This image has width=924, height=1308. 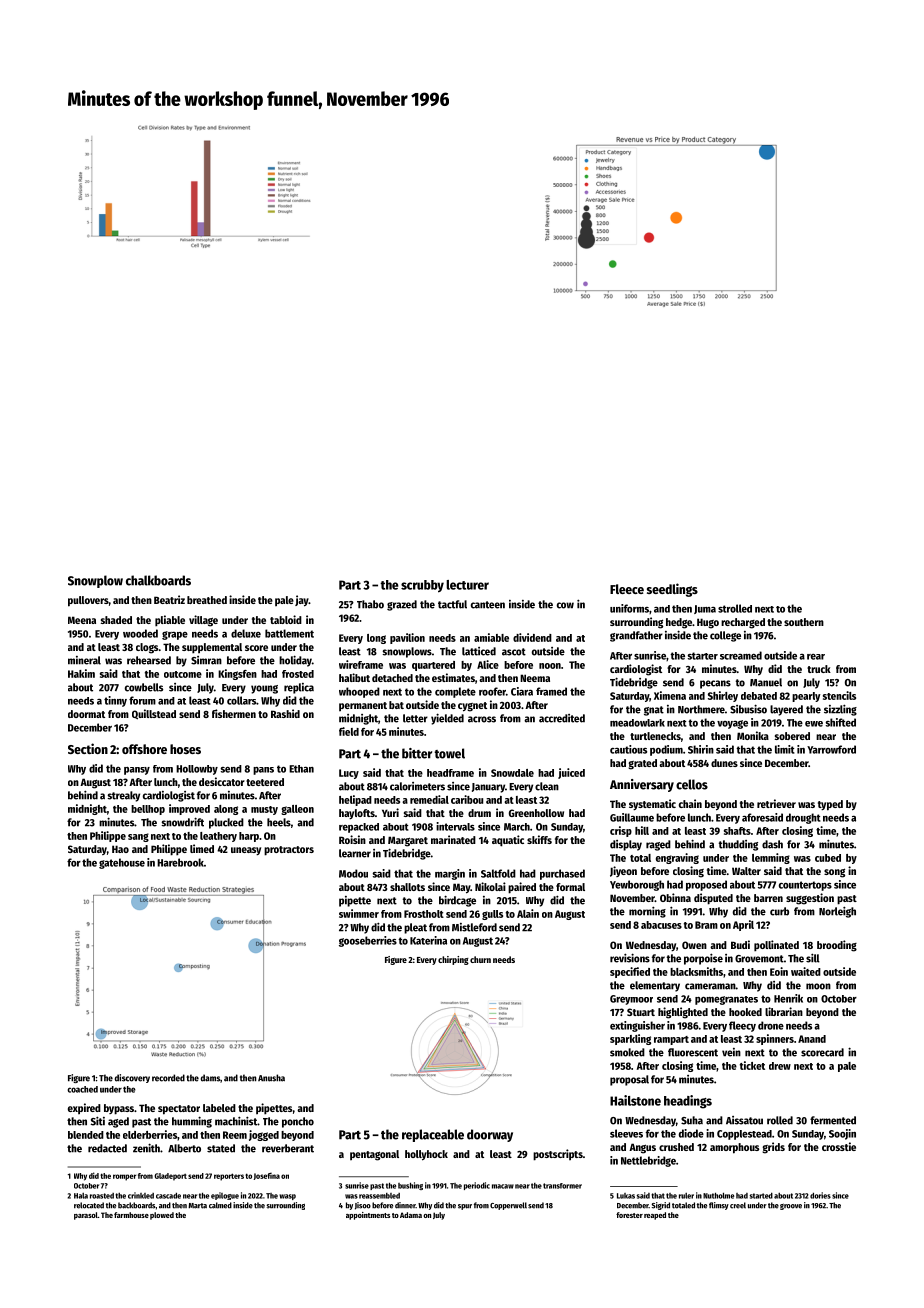 I want to click on shifted, so click(x=841, y=722).
